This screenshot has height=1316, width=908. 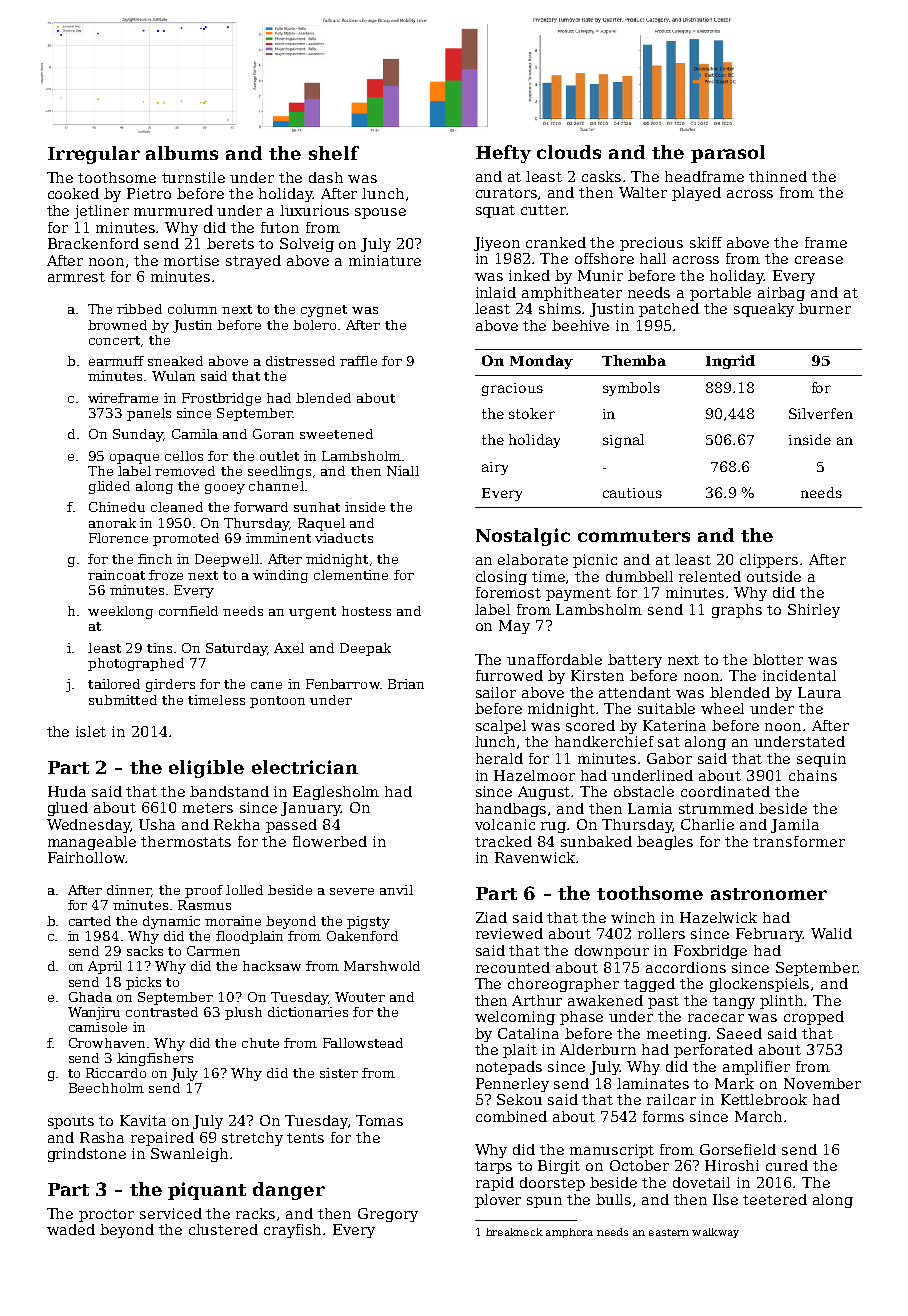 What do you see at coordinates (514, 1232) in the screenshot?
I see `breakneck` at bounding box center [514, 1232].
